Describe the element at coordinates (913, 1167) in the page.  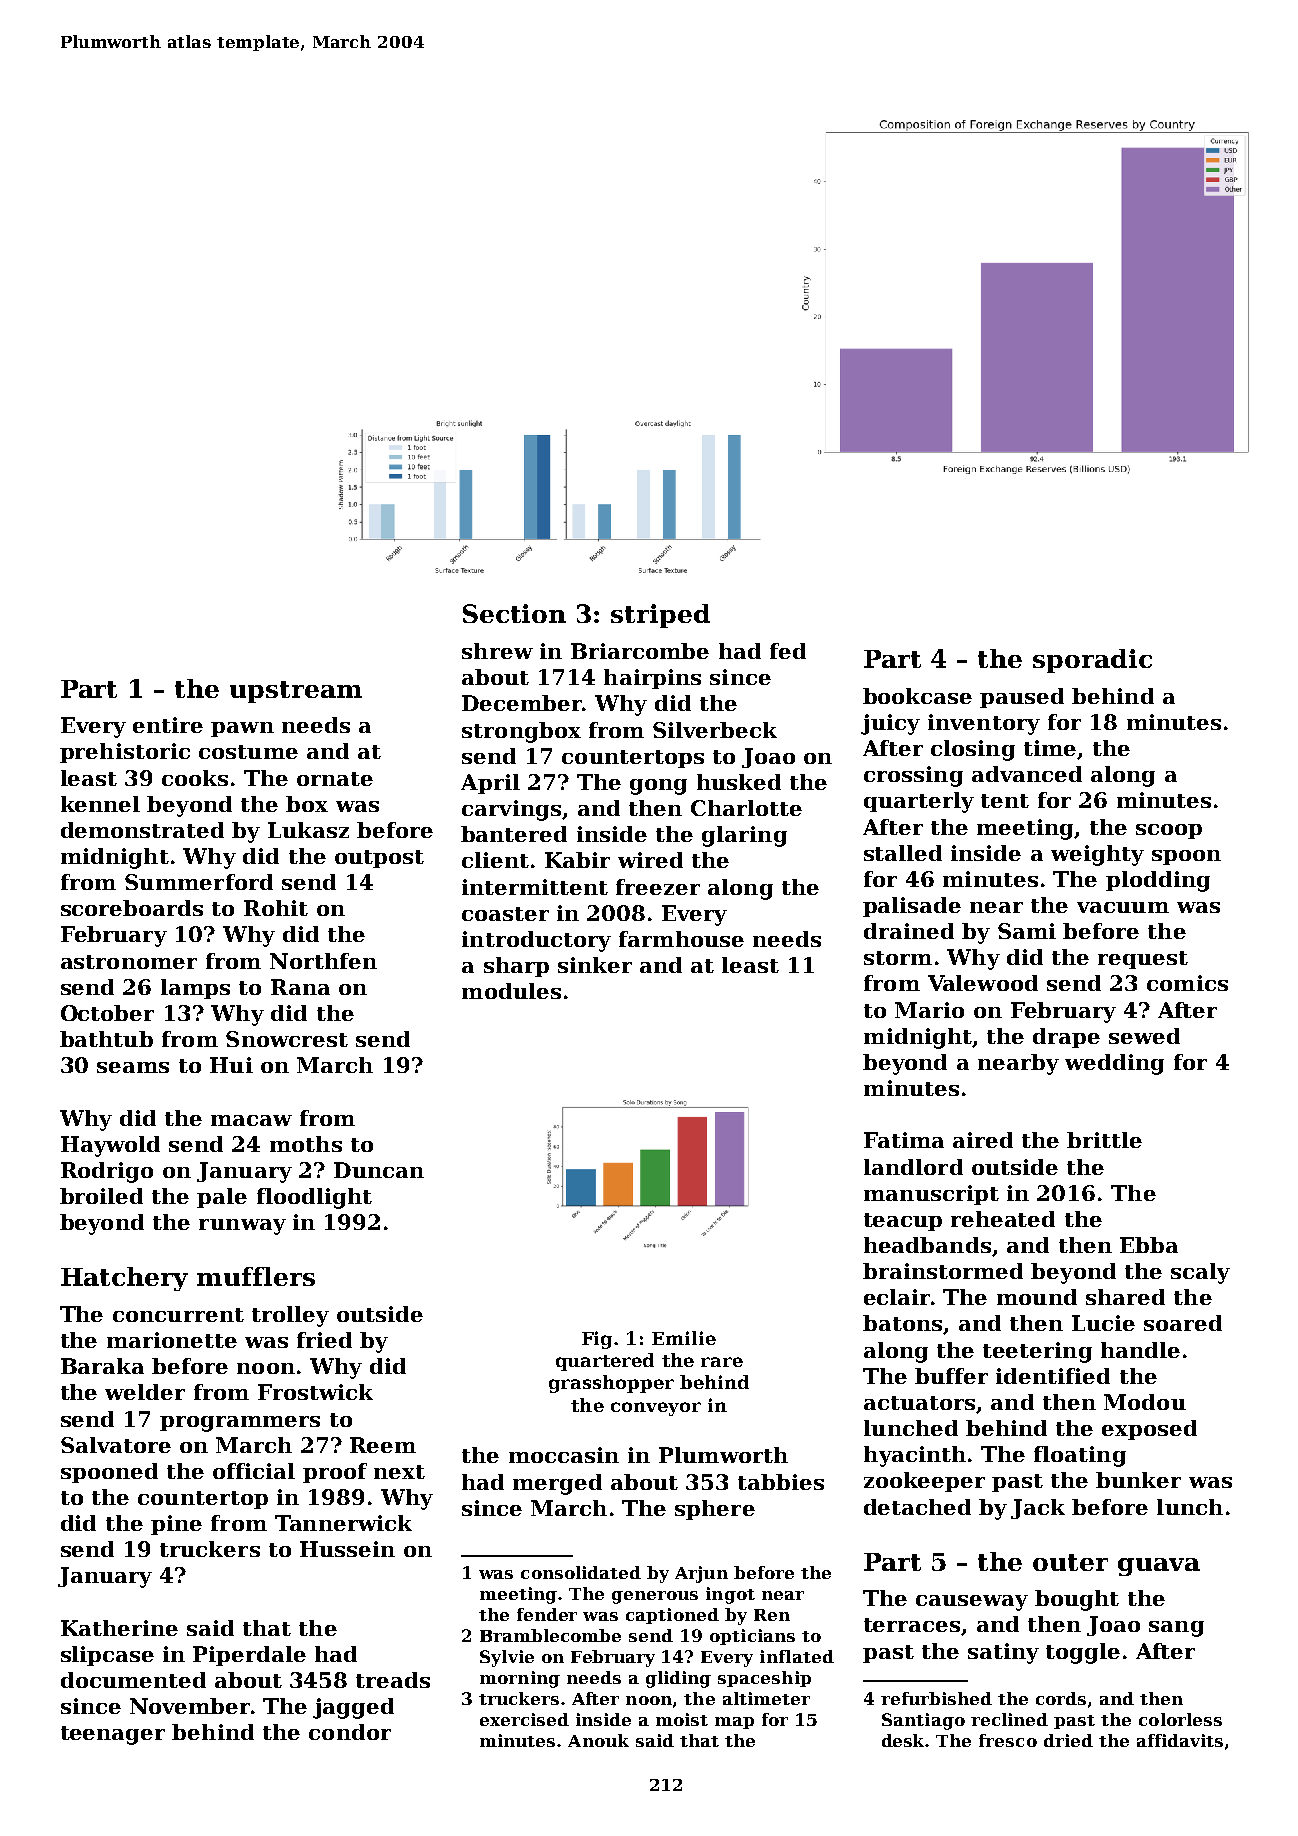
I see `landlord` at that location.
